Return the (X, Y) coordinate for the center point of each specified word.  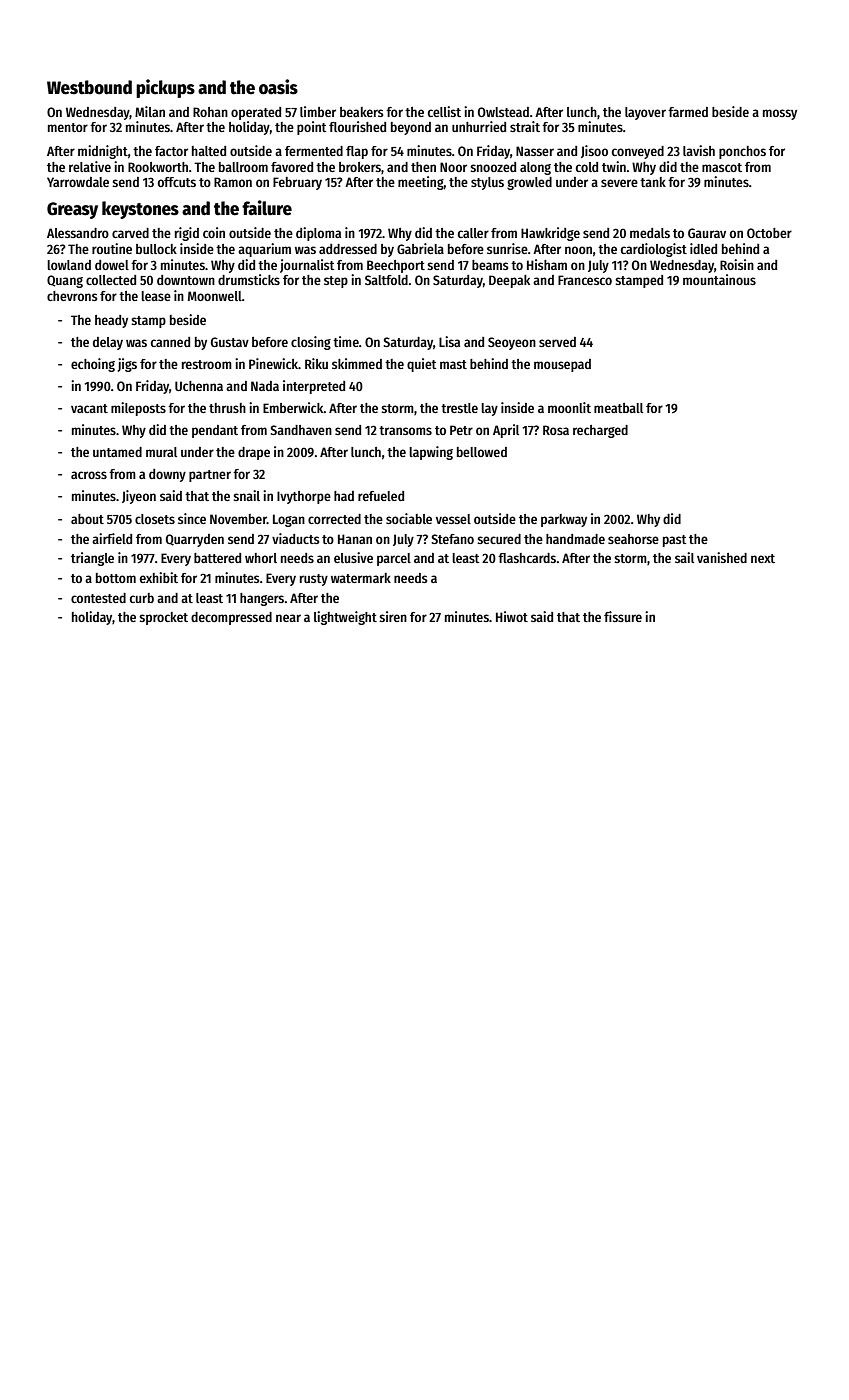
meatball (618, 408)
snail (246, 495)
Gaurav (707, 233)
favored (292, 167)
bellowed (482, 452)
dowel (112, 265)
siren (393, 616)
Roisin (737, 264)
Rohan (210, 112)
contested (98, 598)
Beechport (396, 266)
